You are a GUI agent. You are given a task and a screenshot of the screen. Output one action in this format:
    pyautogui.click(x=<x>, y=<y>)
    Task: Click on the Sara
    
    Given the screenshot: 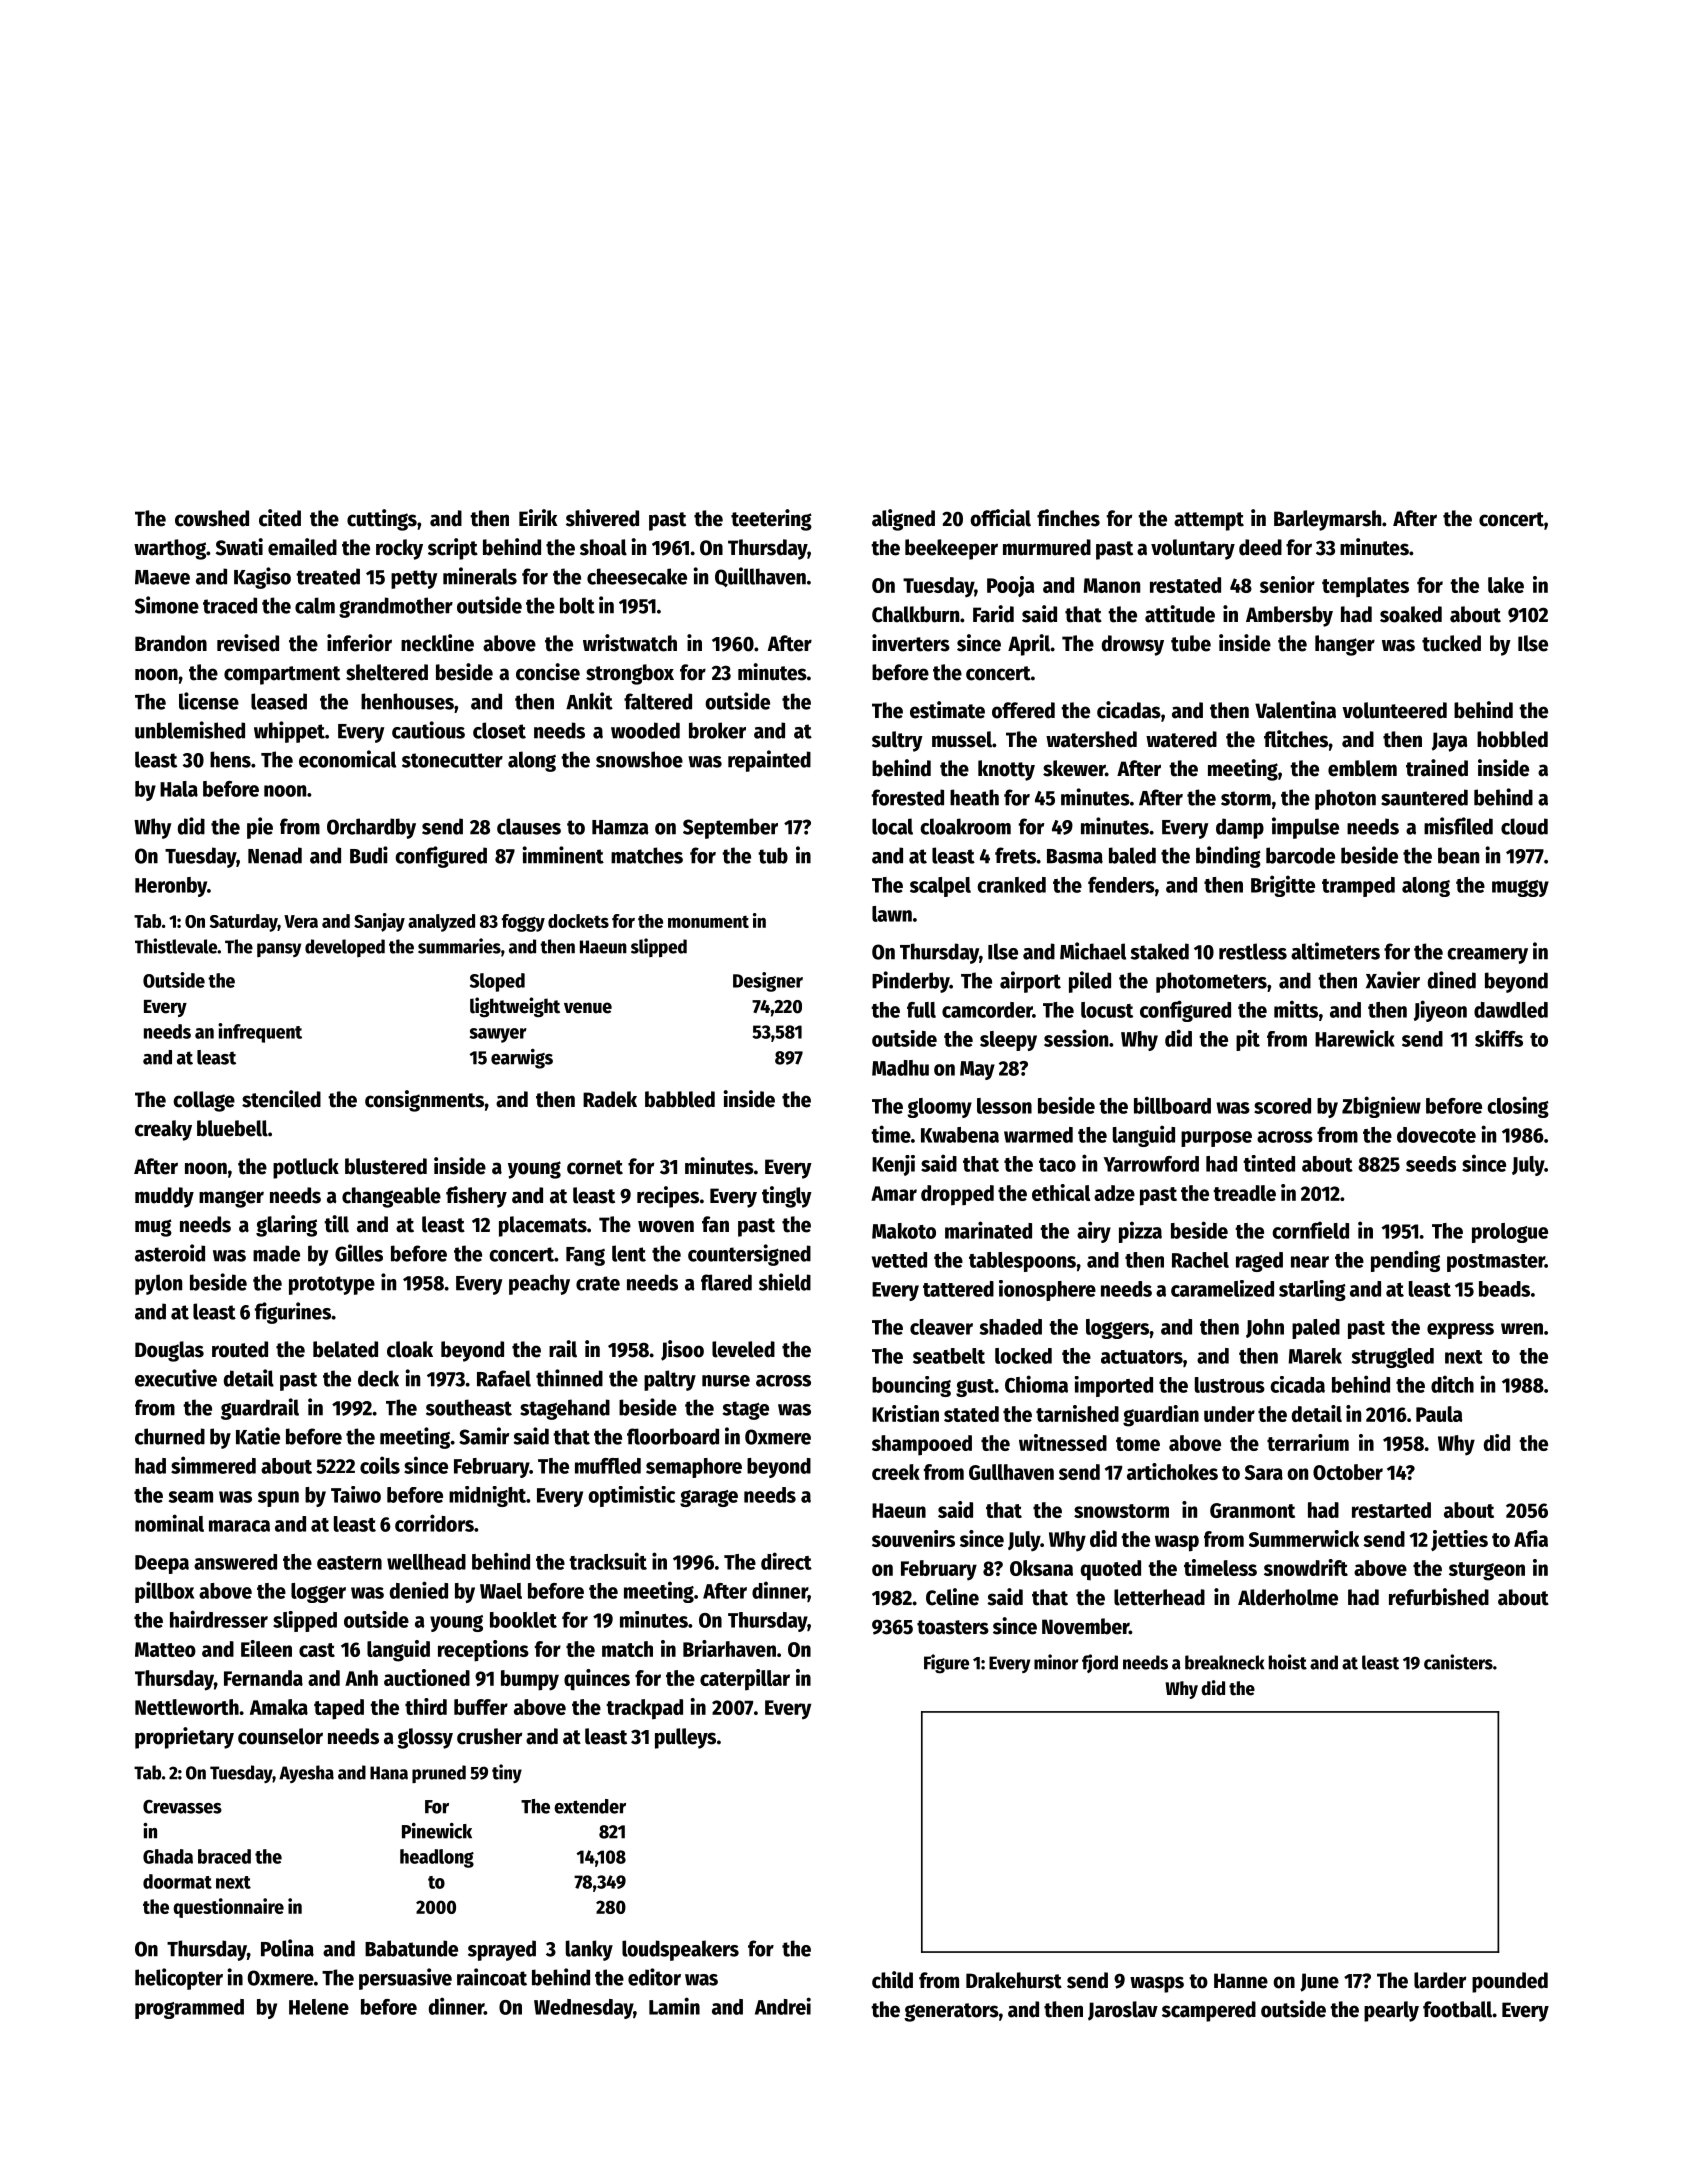 What is the action you would take?
    pyautogui.click(x=1264, y=1472)
